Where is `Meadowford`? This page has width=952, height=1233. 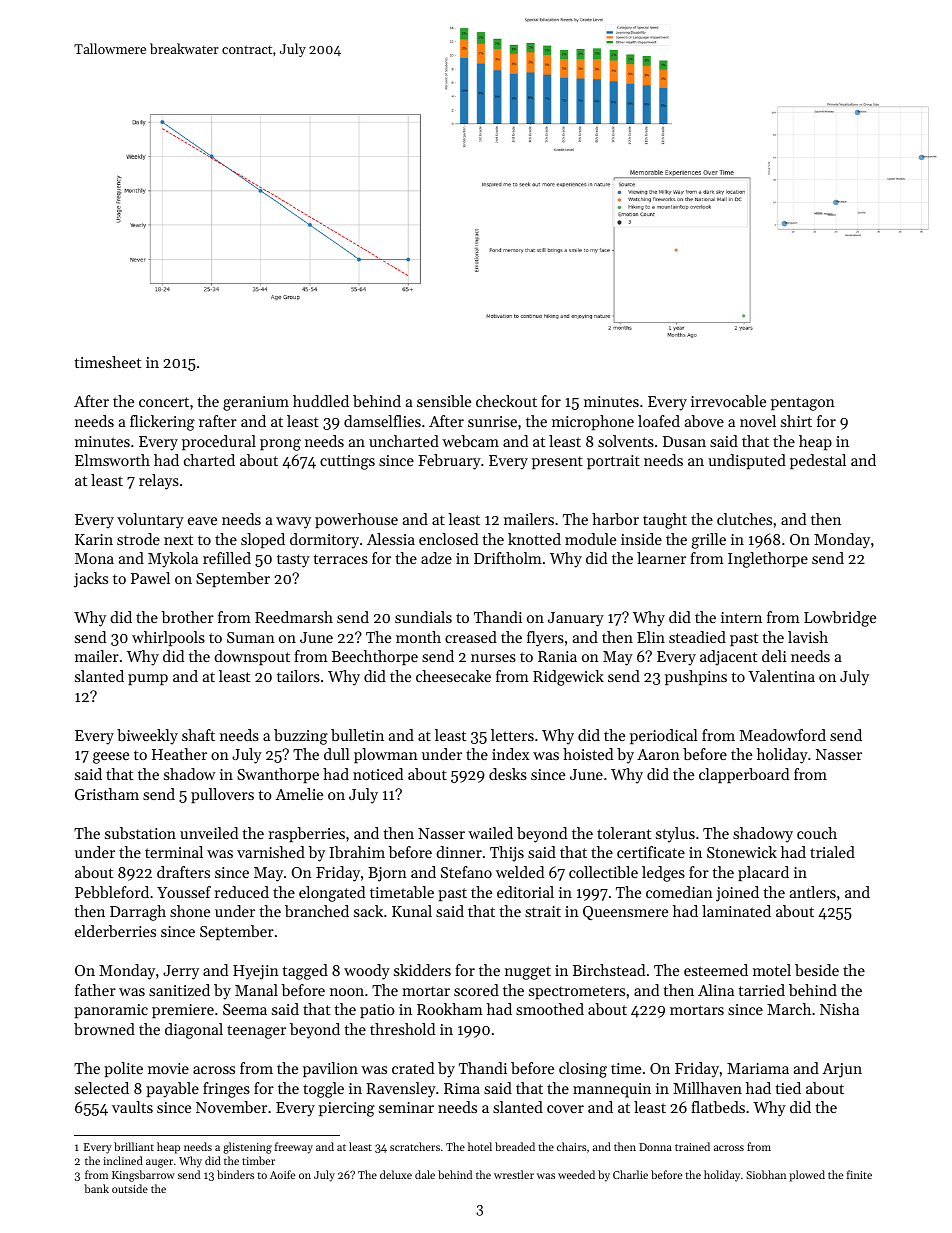 Meadowford is located at coordinates (783, 735).
